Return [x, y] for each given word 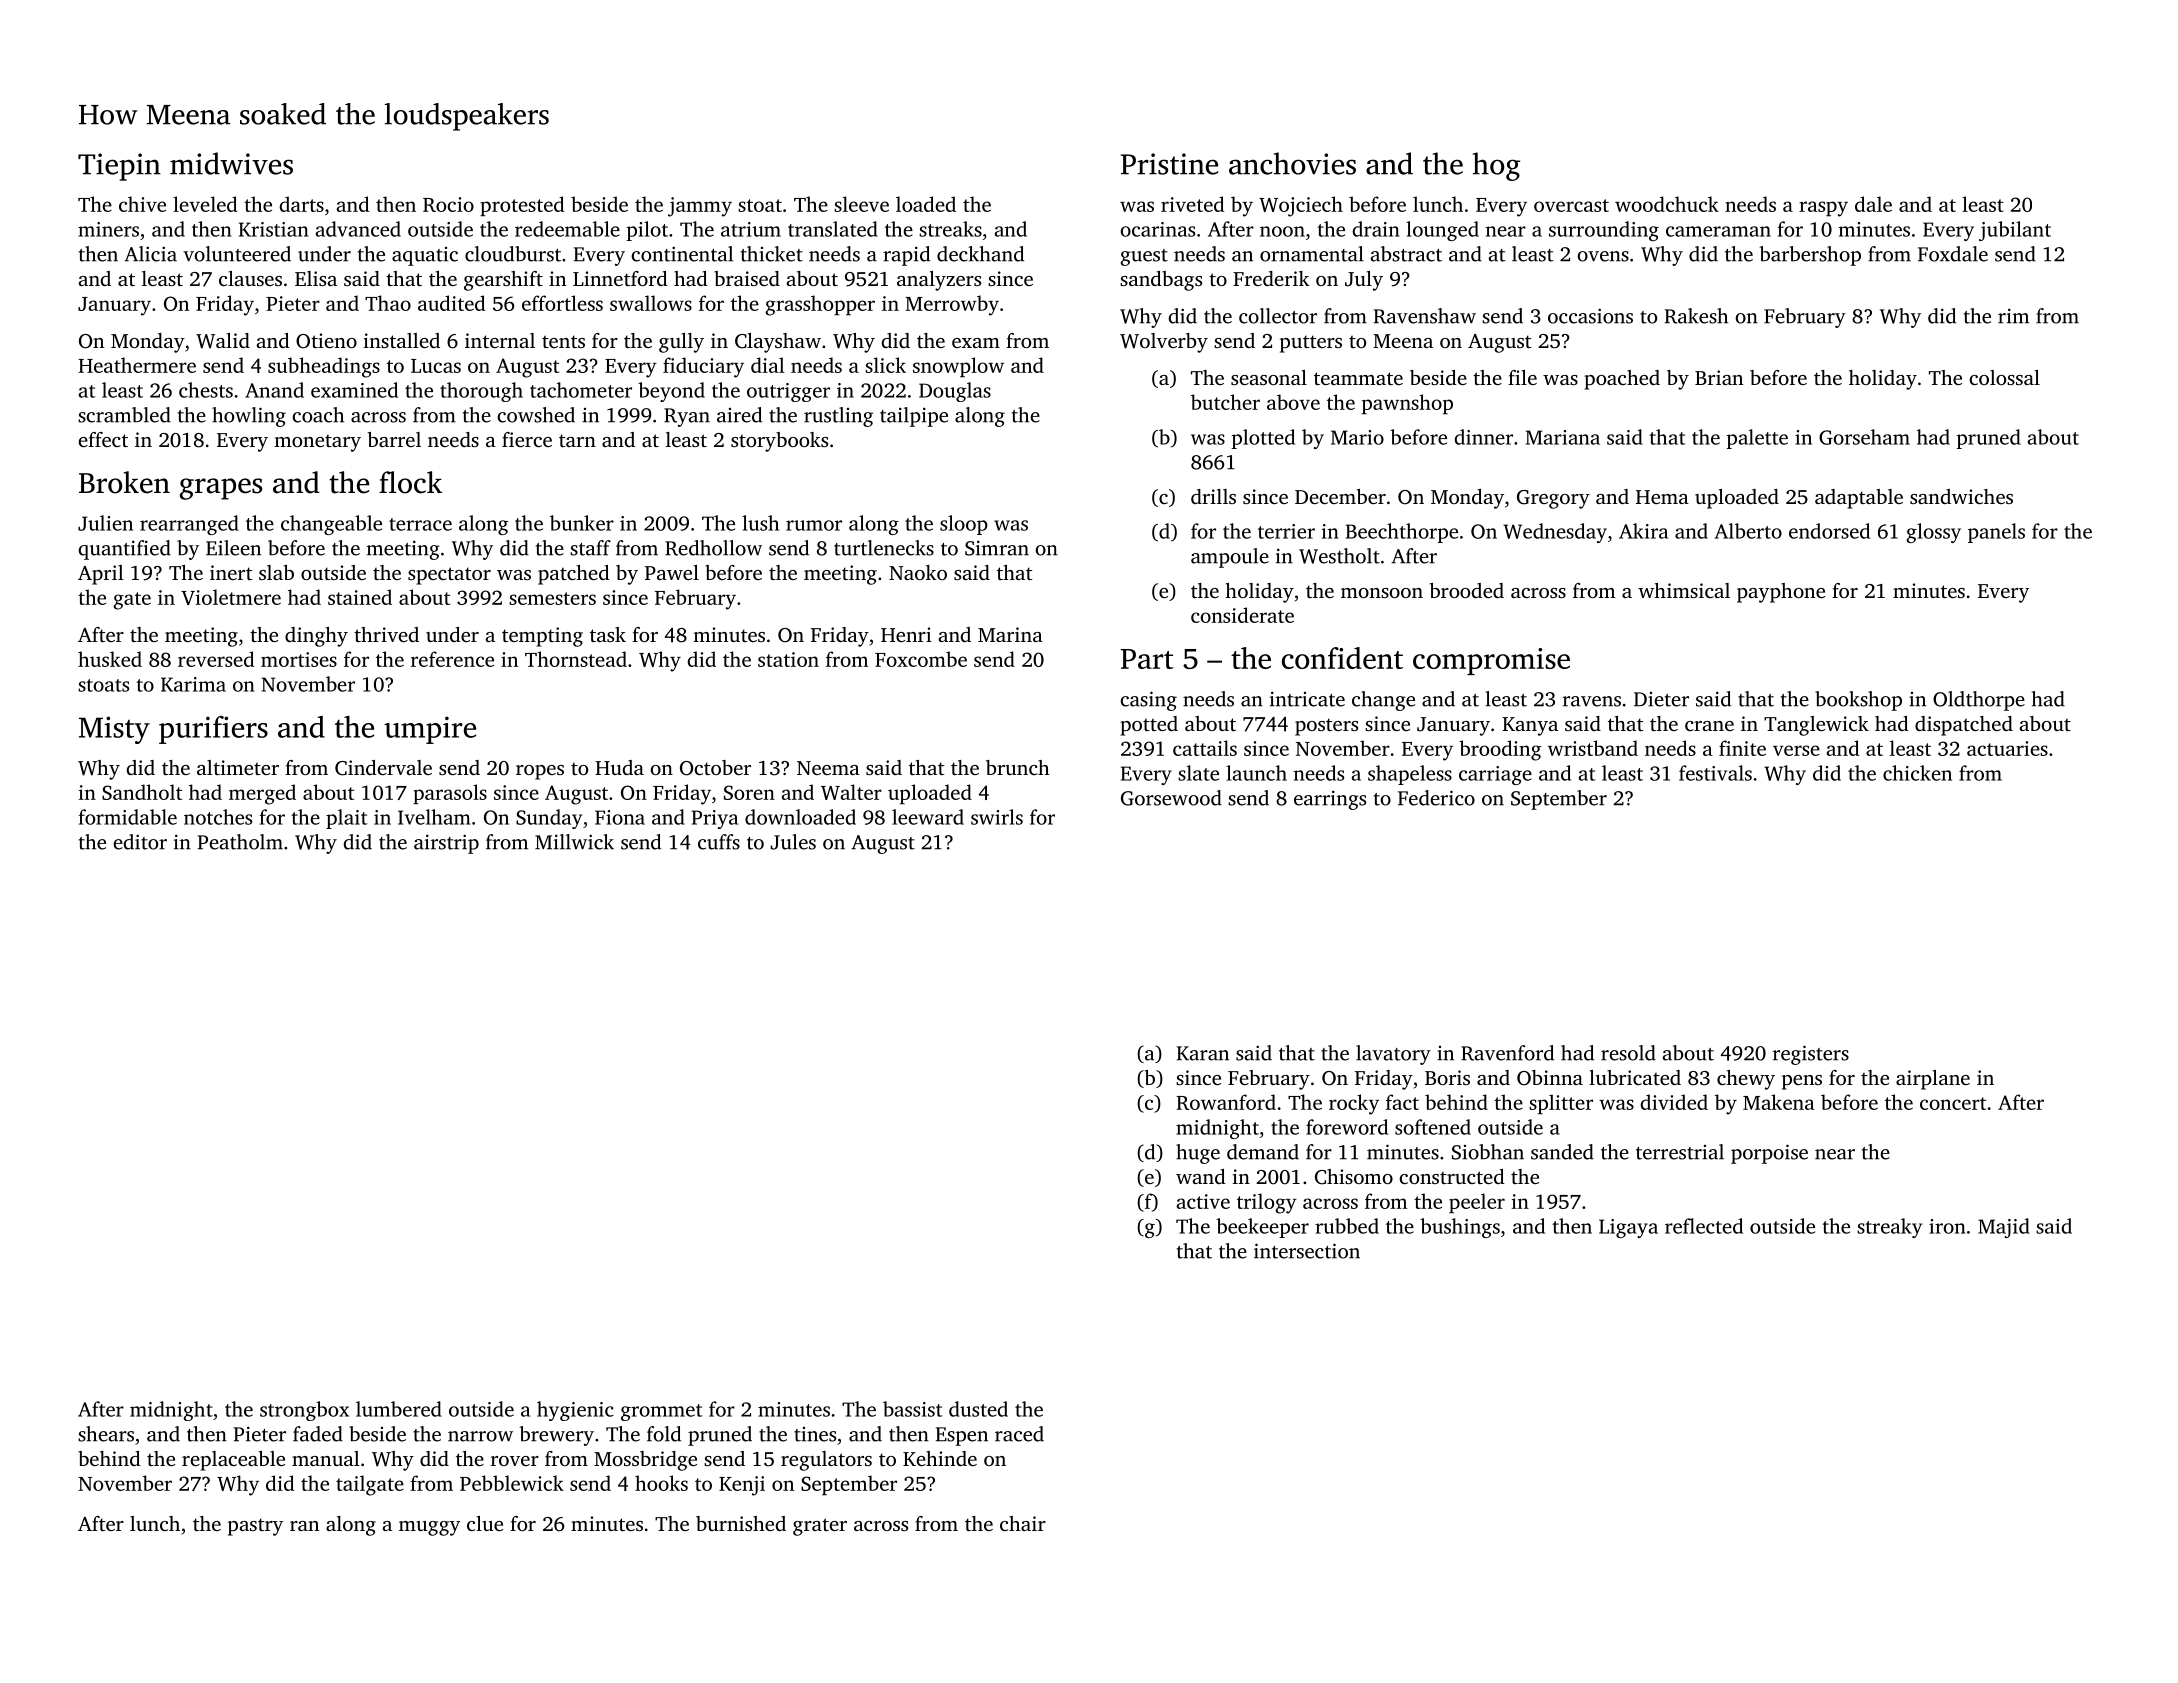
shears [106, 1434]
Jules [793, 842]
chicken [1917, 773]
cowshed [536, 415]
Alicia [150, 254]
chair [1023, 1523]
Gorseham [1864, 437]
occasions [1590, 316]
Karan [1203, 1053]
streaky [1889, 1228]
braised [747, 278]
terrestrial [1680, 1152]
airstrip [446, 844]
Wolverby [1164, 343]
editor [140, 842]
